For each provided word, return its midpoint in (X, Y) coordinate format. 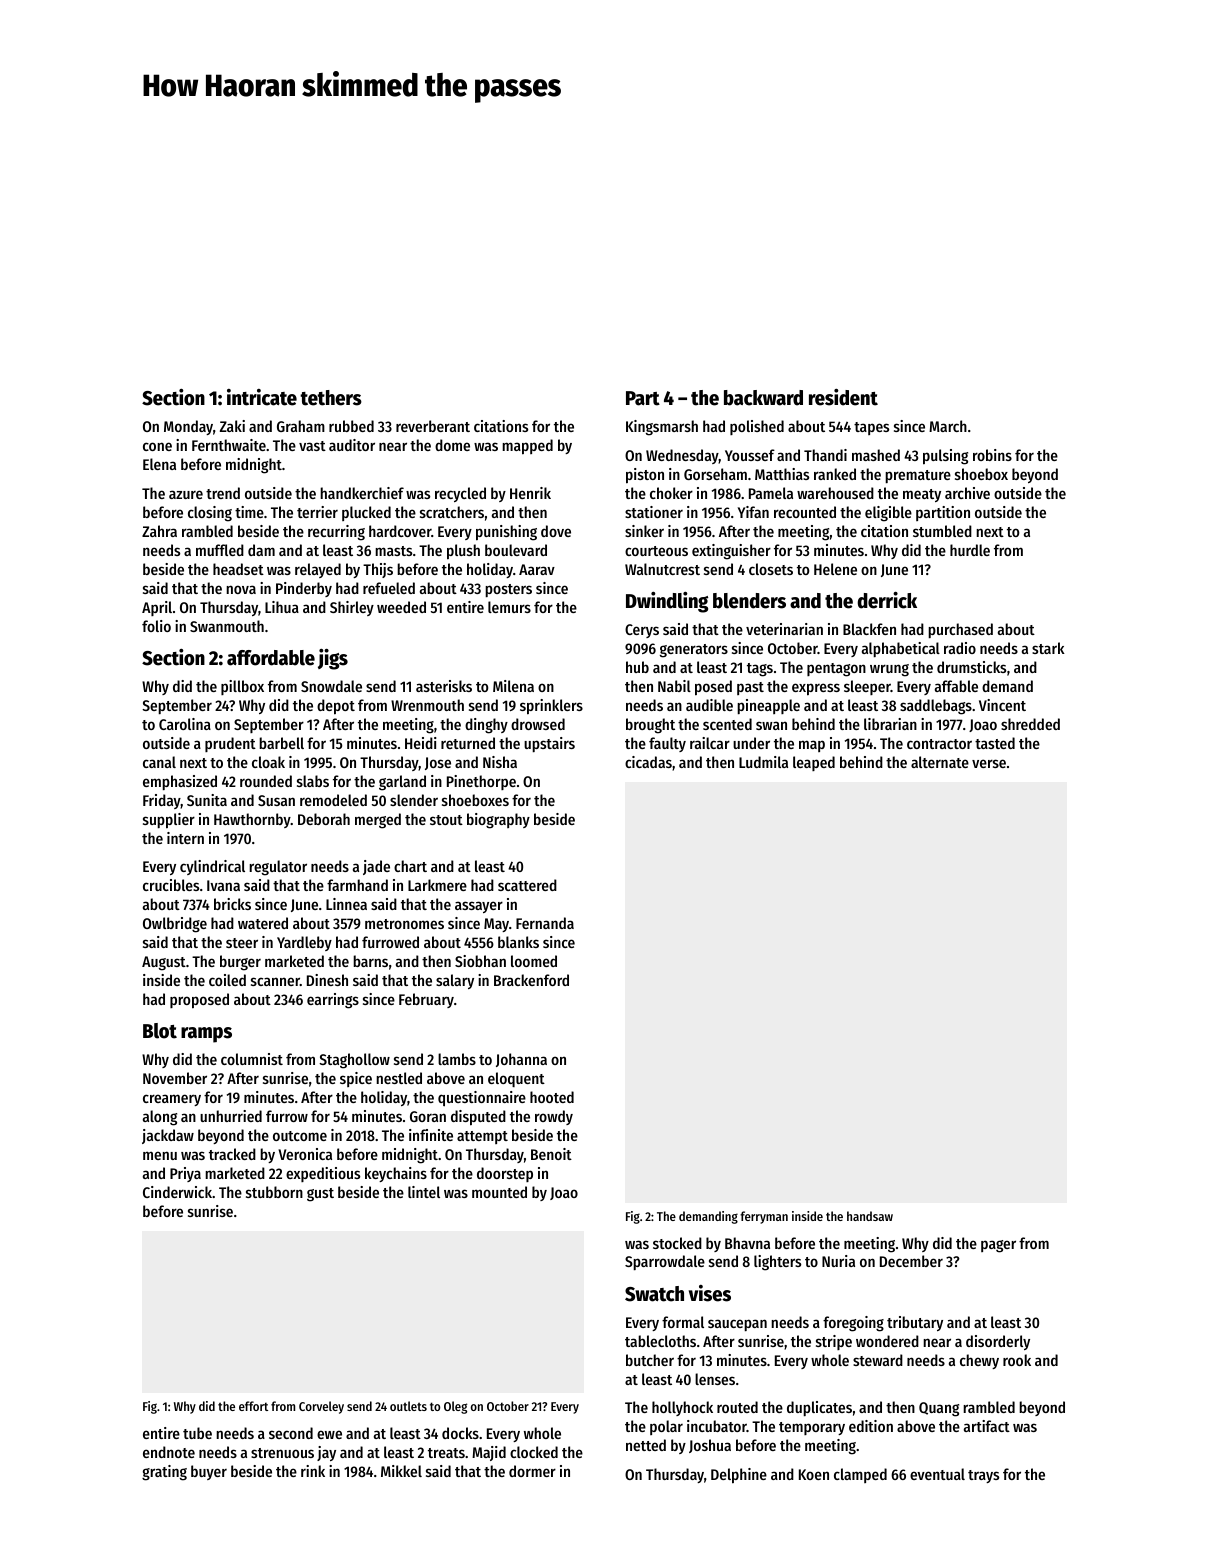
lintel (424, 1192)
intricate (262, 397)
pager (998, 1246)
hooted (552, 1097)
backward (763, 398)
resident (843, 397)
